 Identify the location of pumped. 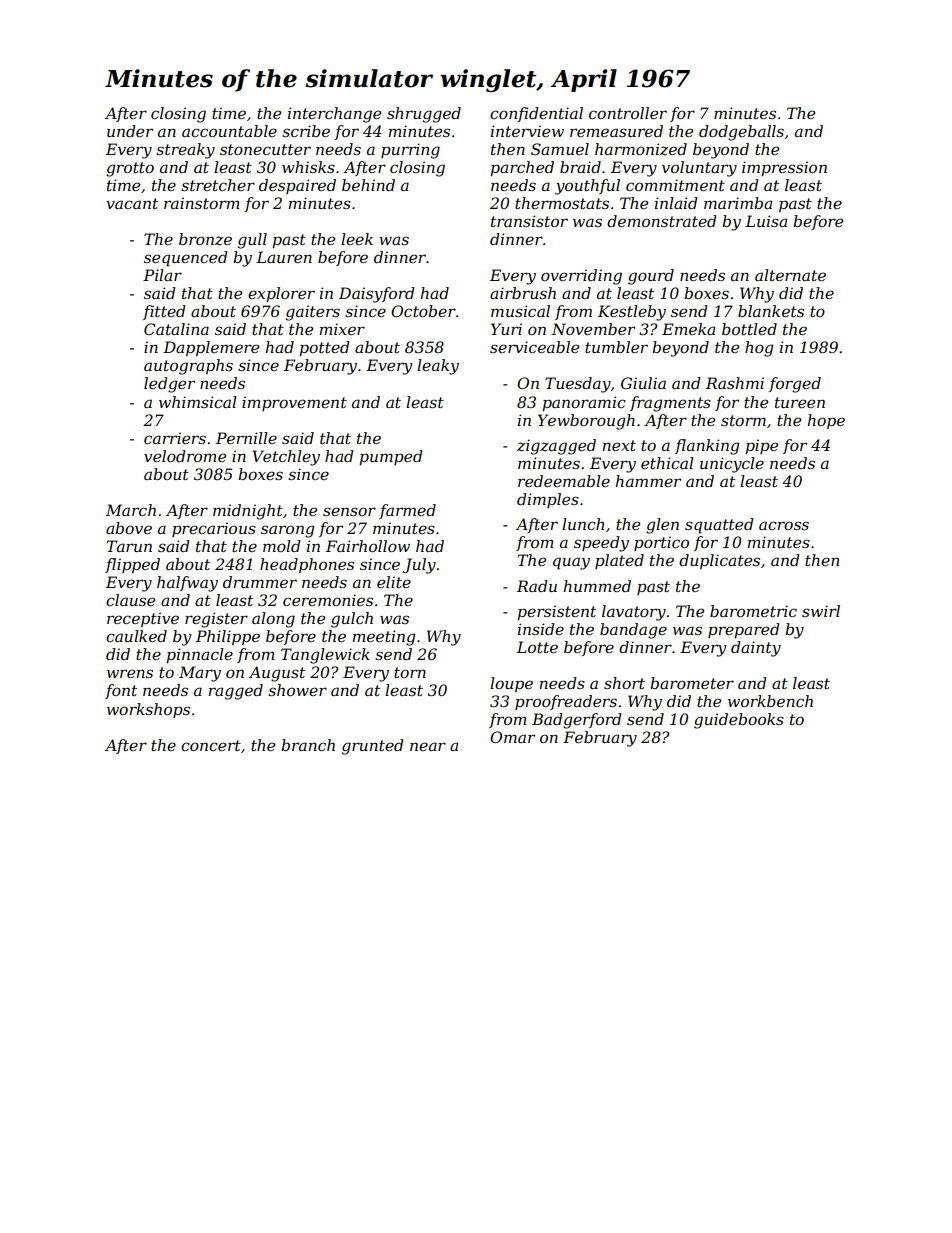
(391, 457).
